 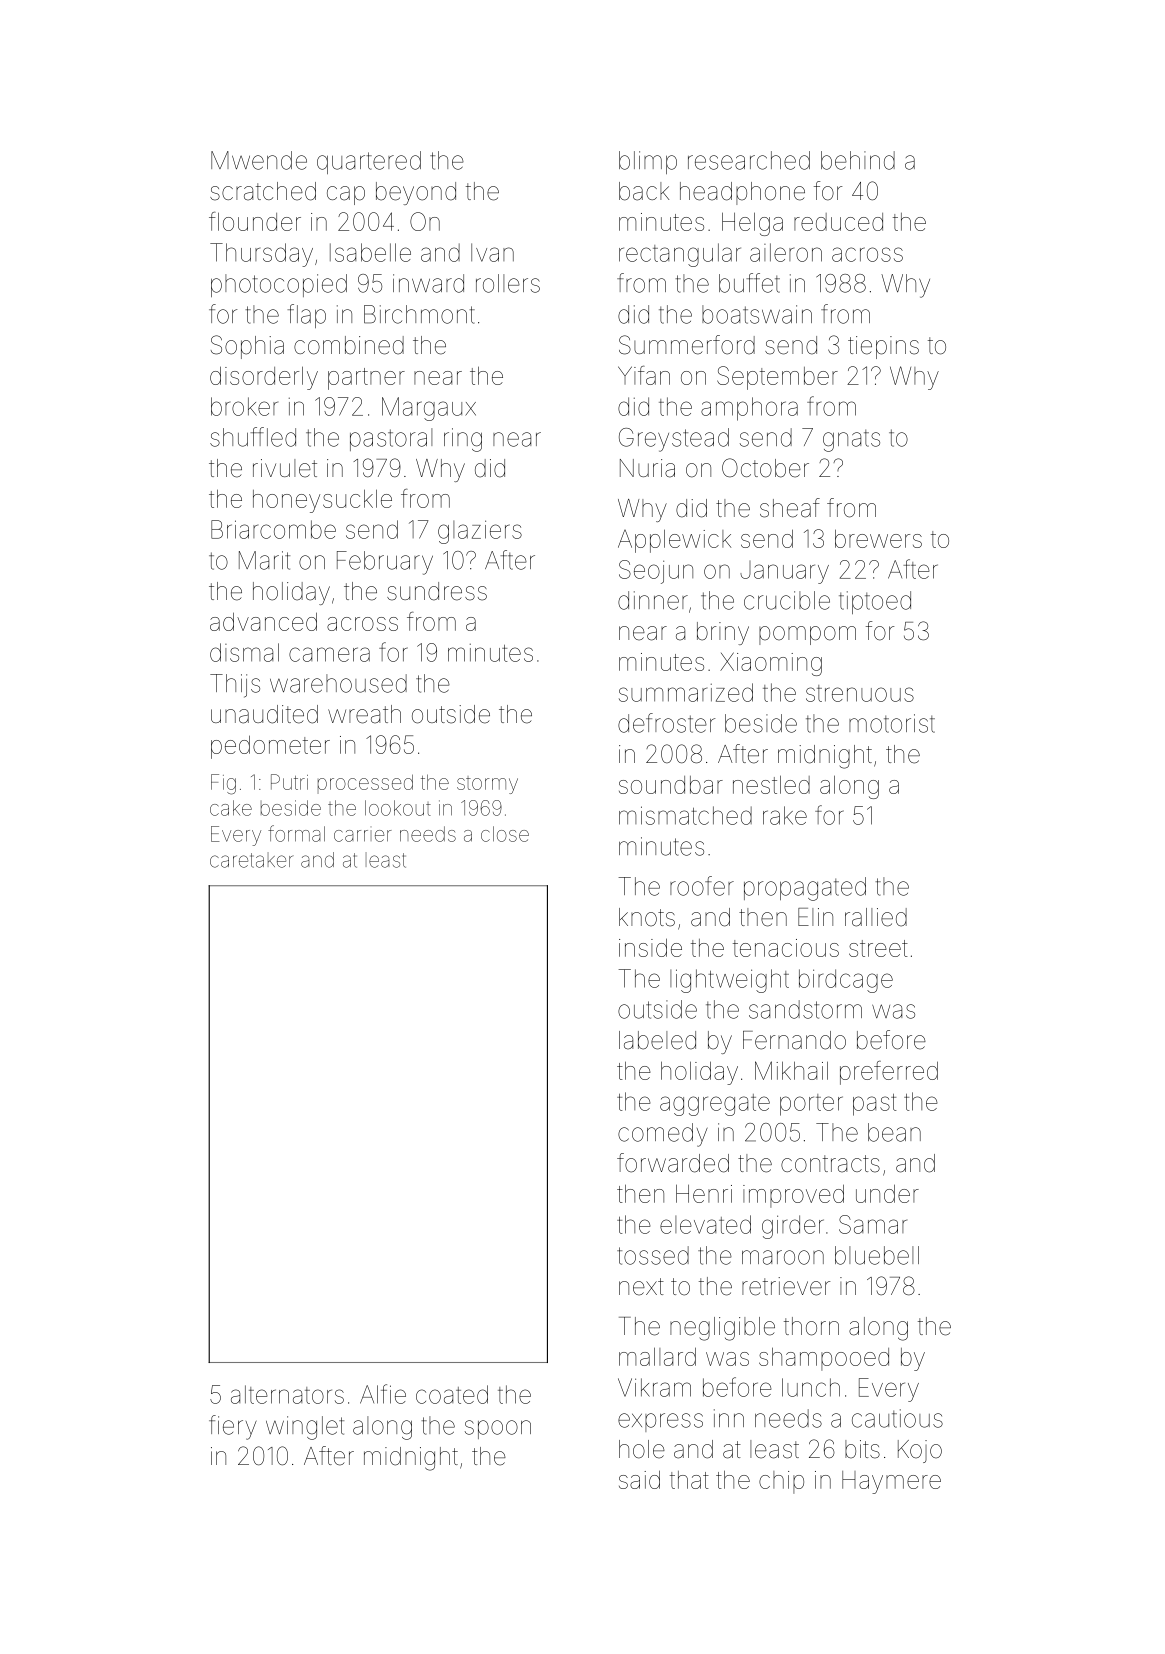 I want to click on behind, so click(x=858, y=160).
